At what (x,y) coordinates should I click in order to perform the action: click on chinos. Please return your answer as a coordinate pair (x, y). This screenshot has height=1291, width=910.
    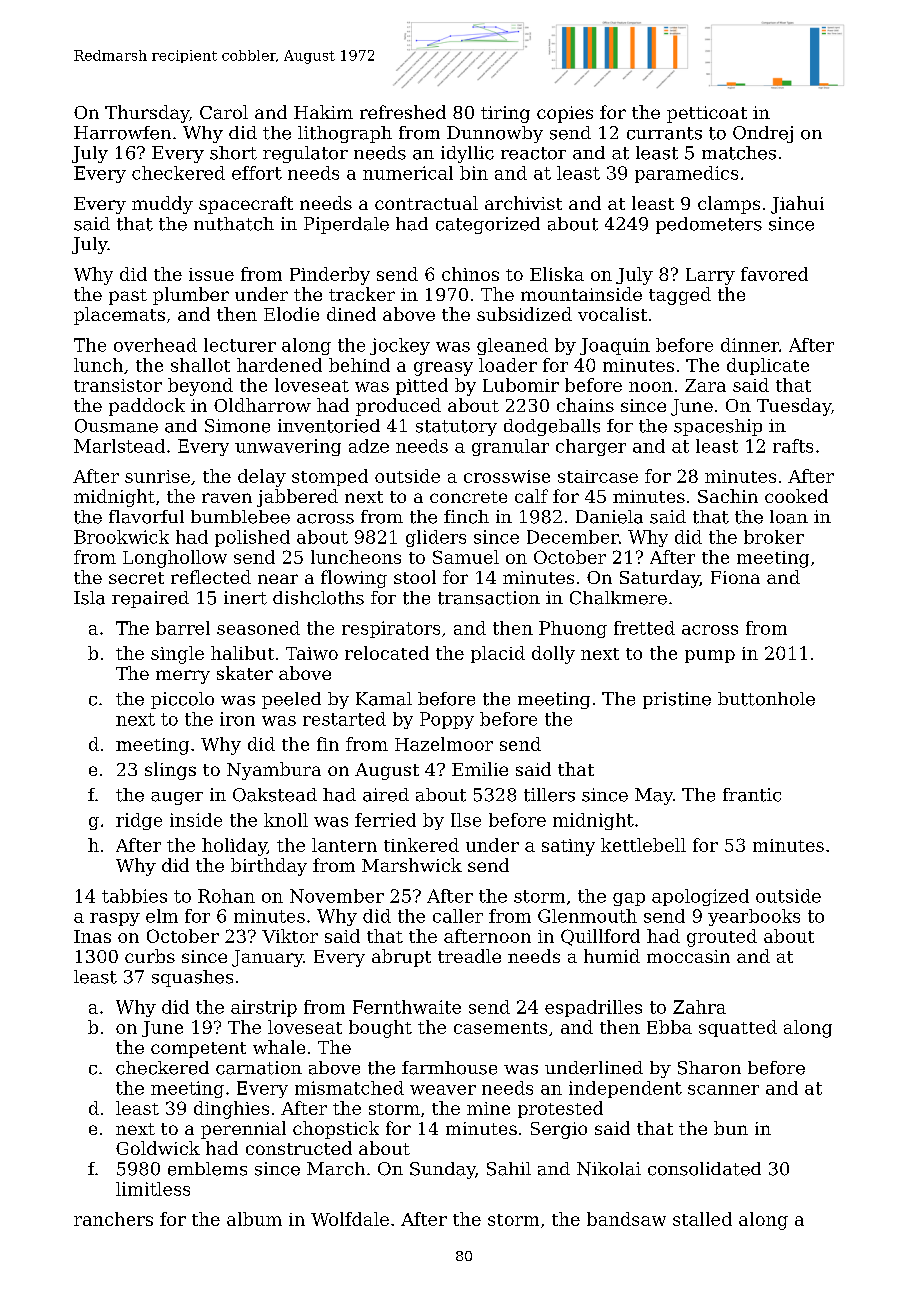
    Looking at the image, I should click on (470, 274).
